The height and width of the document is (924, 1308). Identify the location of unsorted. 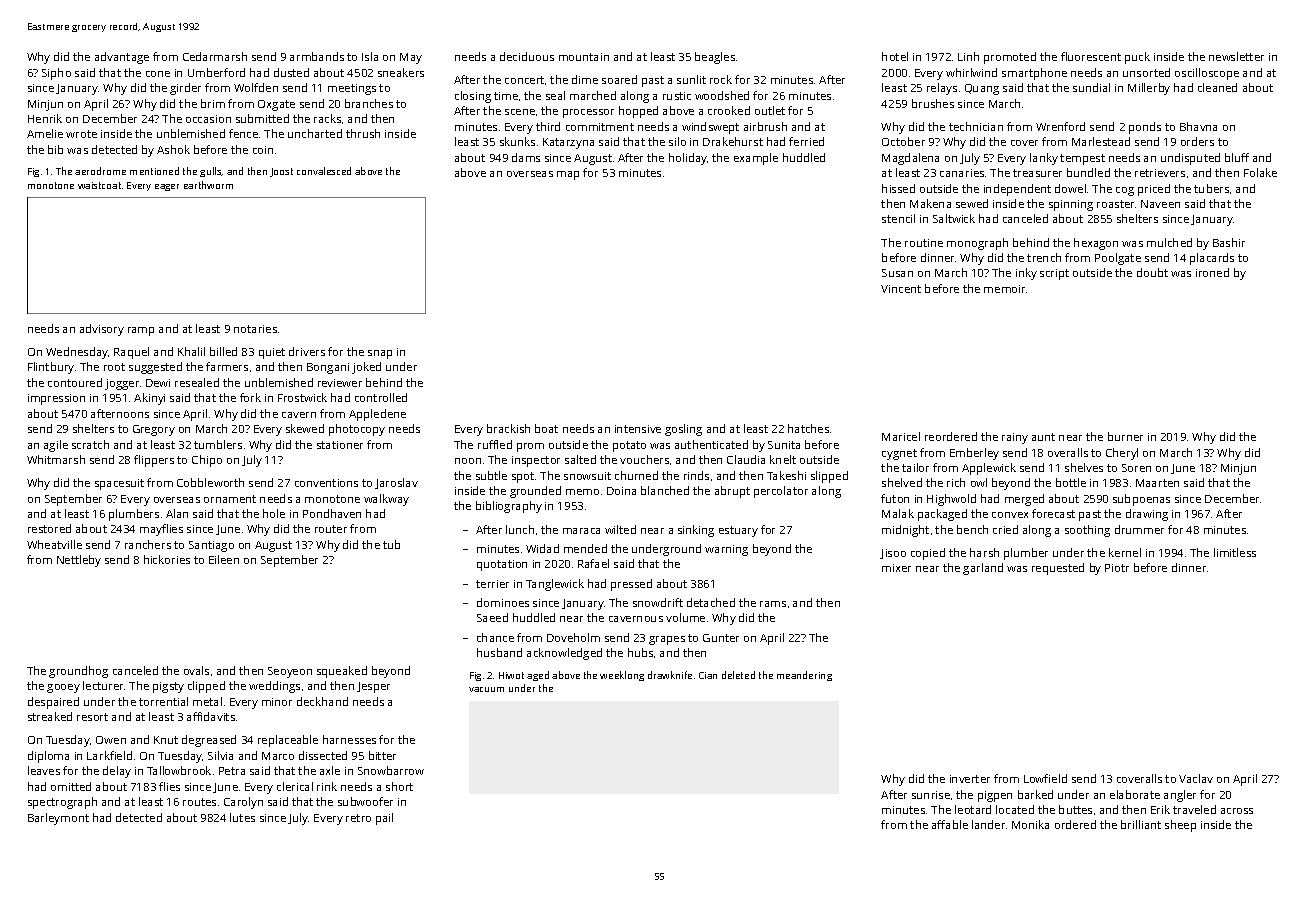
(1146, 72).
